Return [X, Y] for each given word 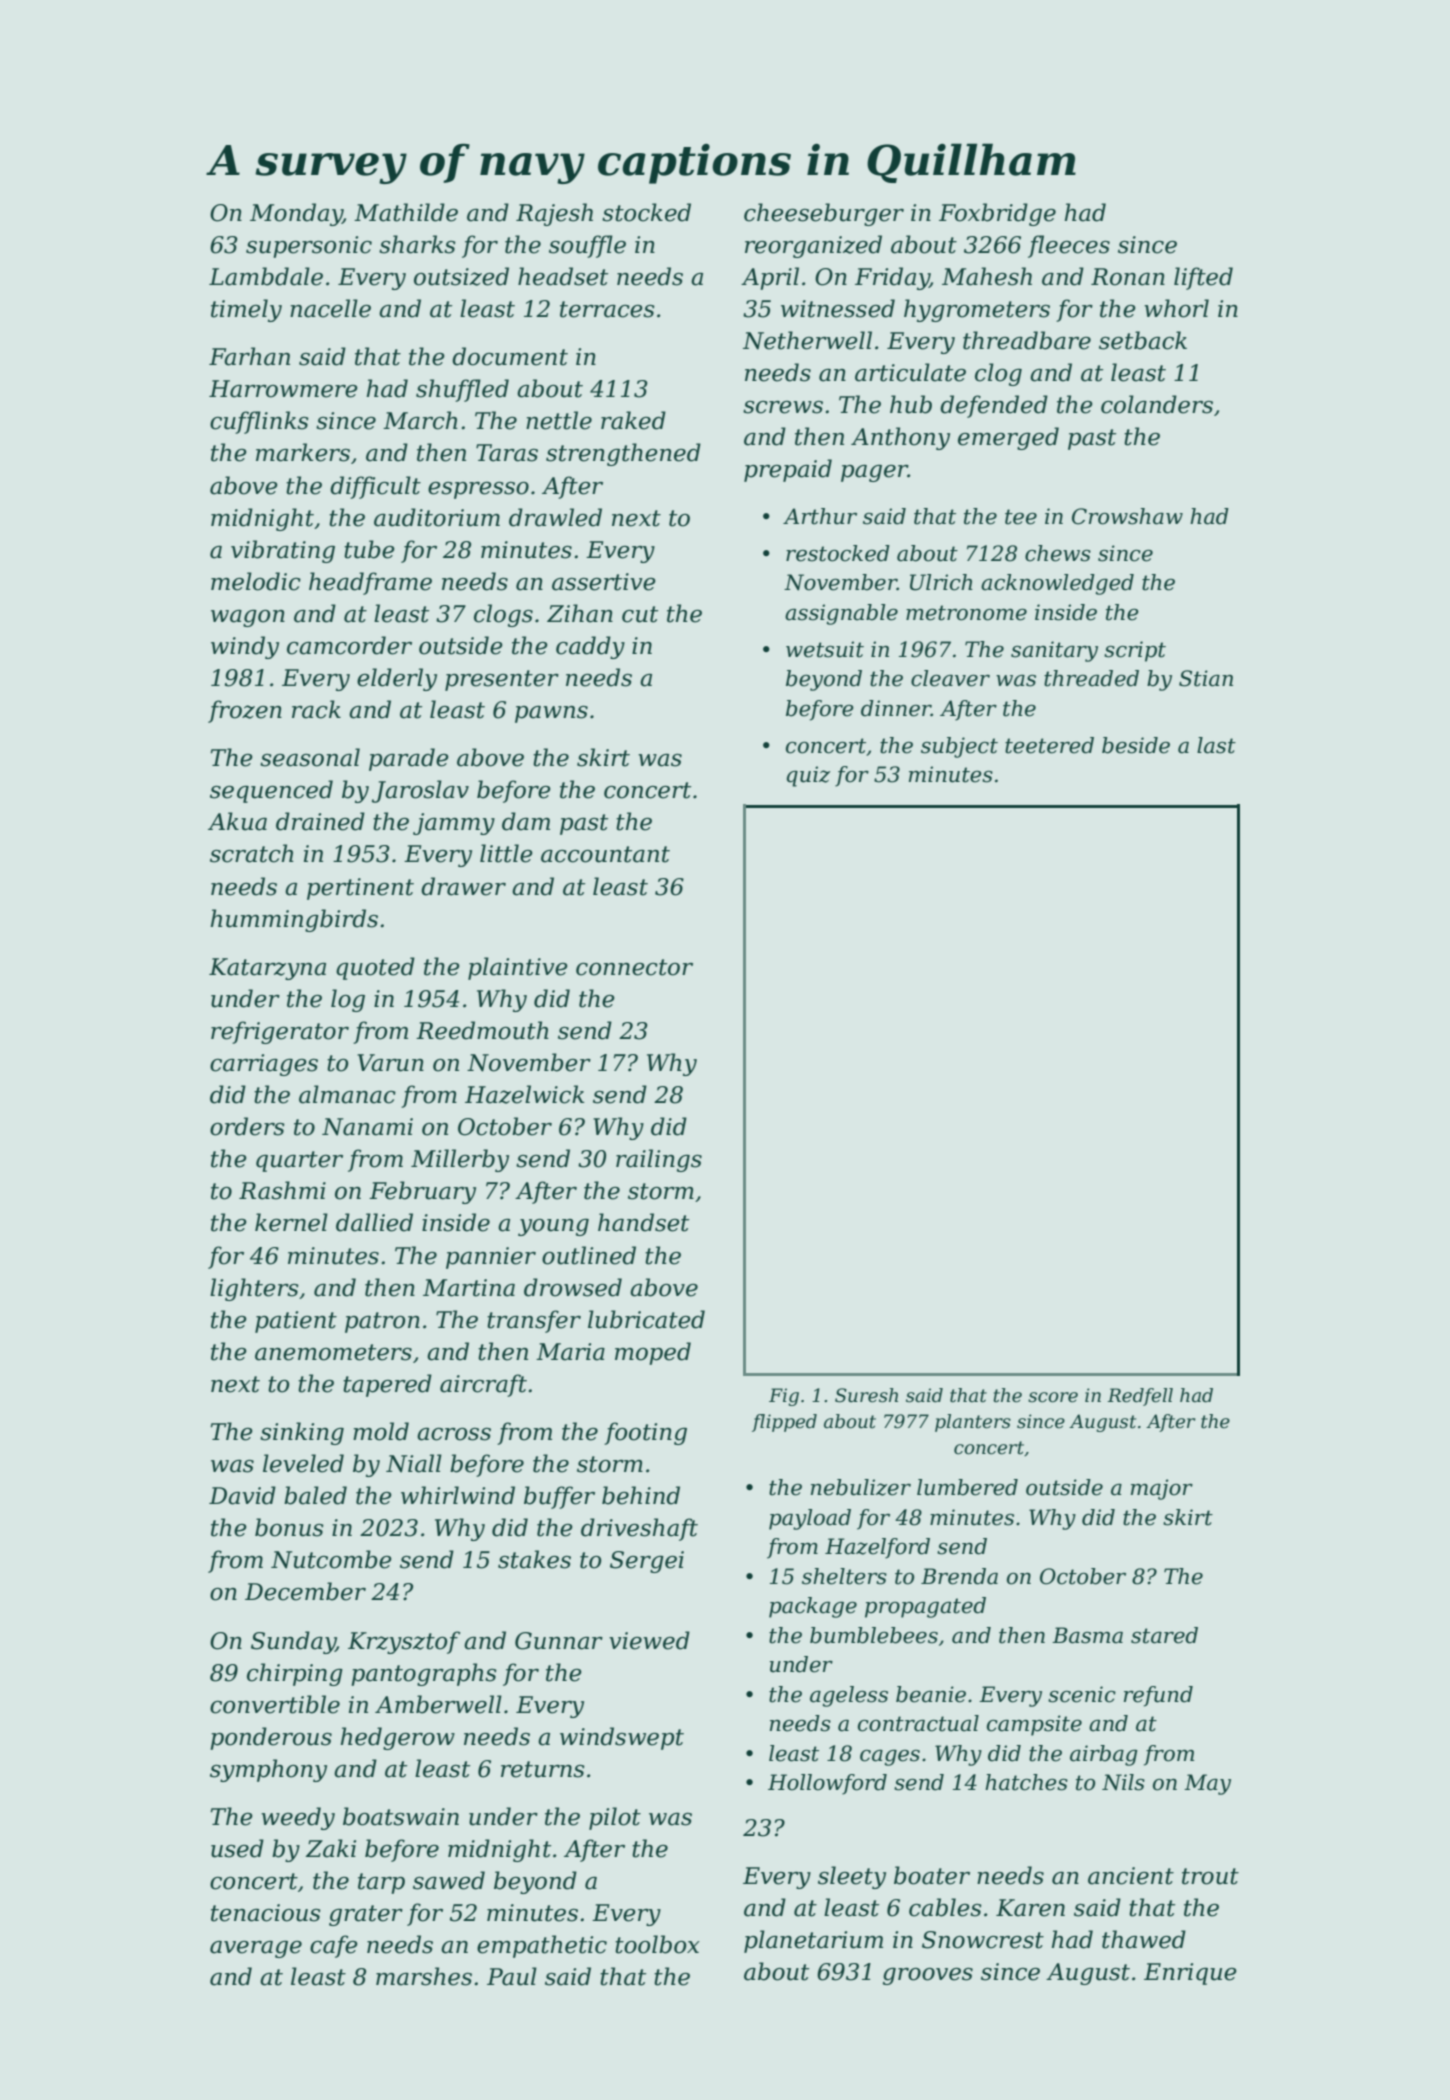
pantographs [424, 1674]
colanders [1157, 404]
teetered [1049, 745]
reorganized [813, 246]
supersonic [309, 247]
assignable [841, 614]
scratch [252, 853]
